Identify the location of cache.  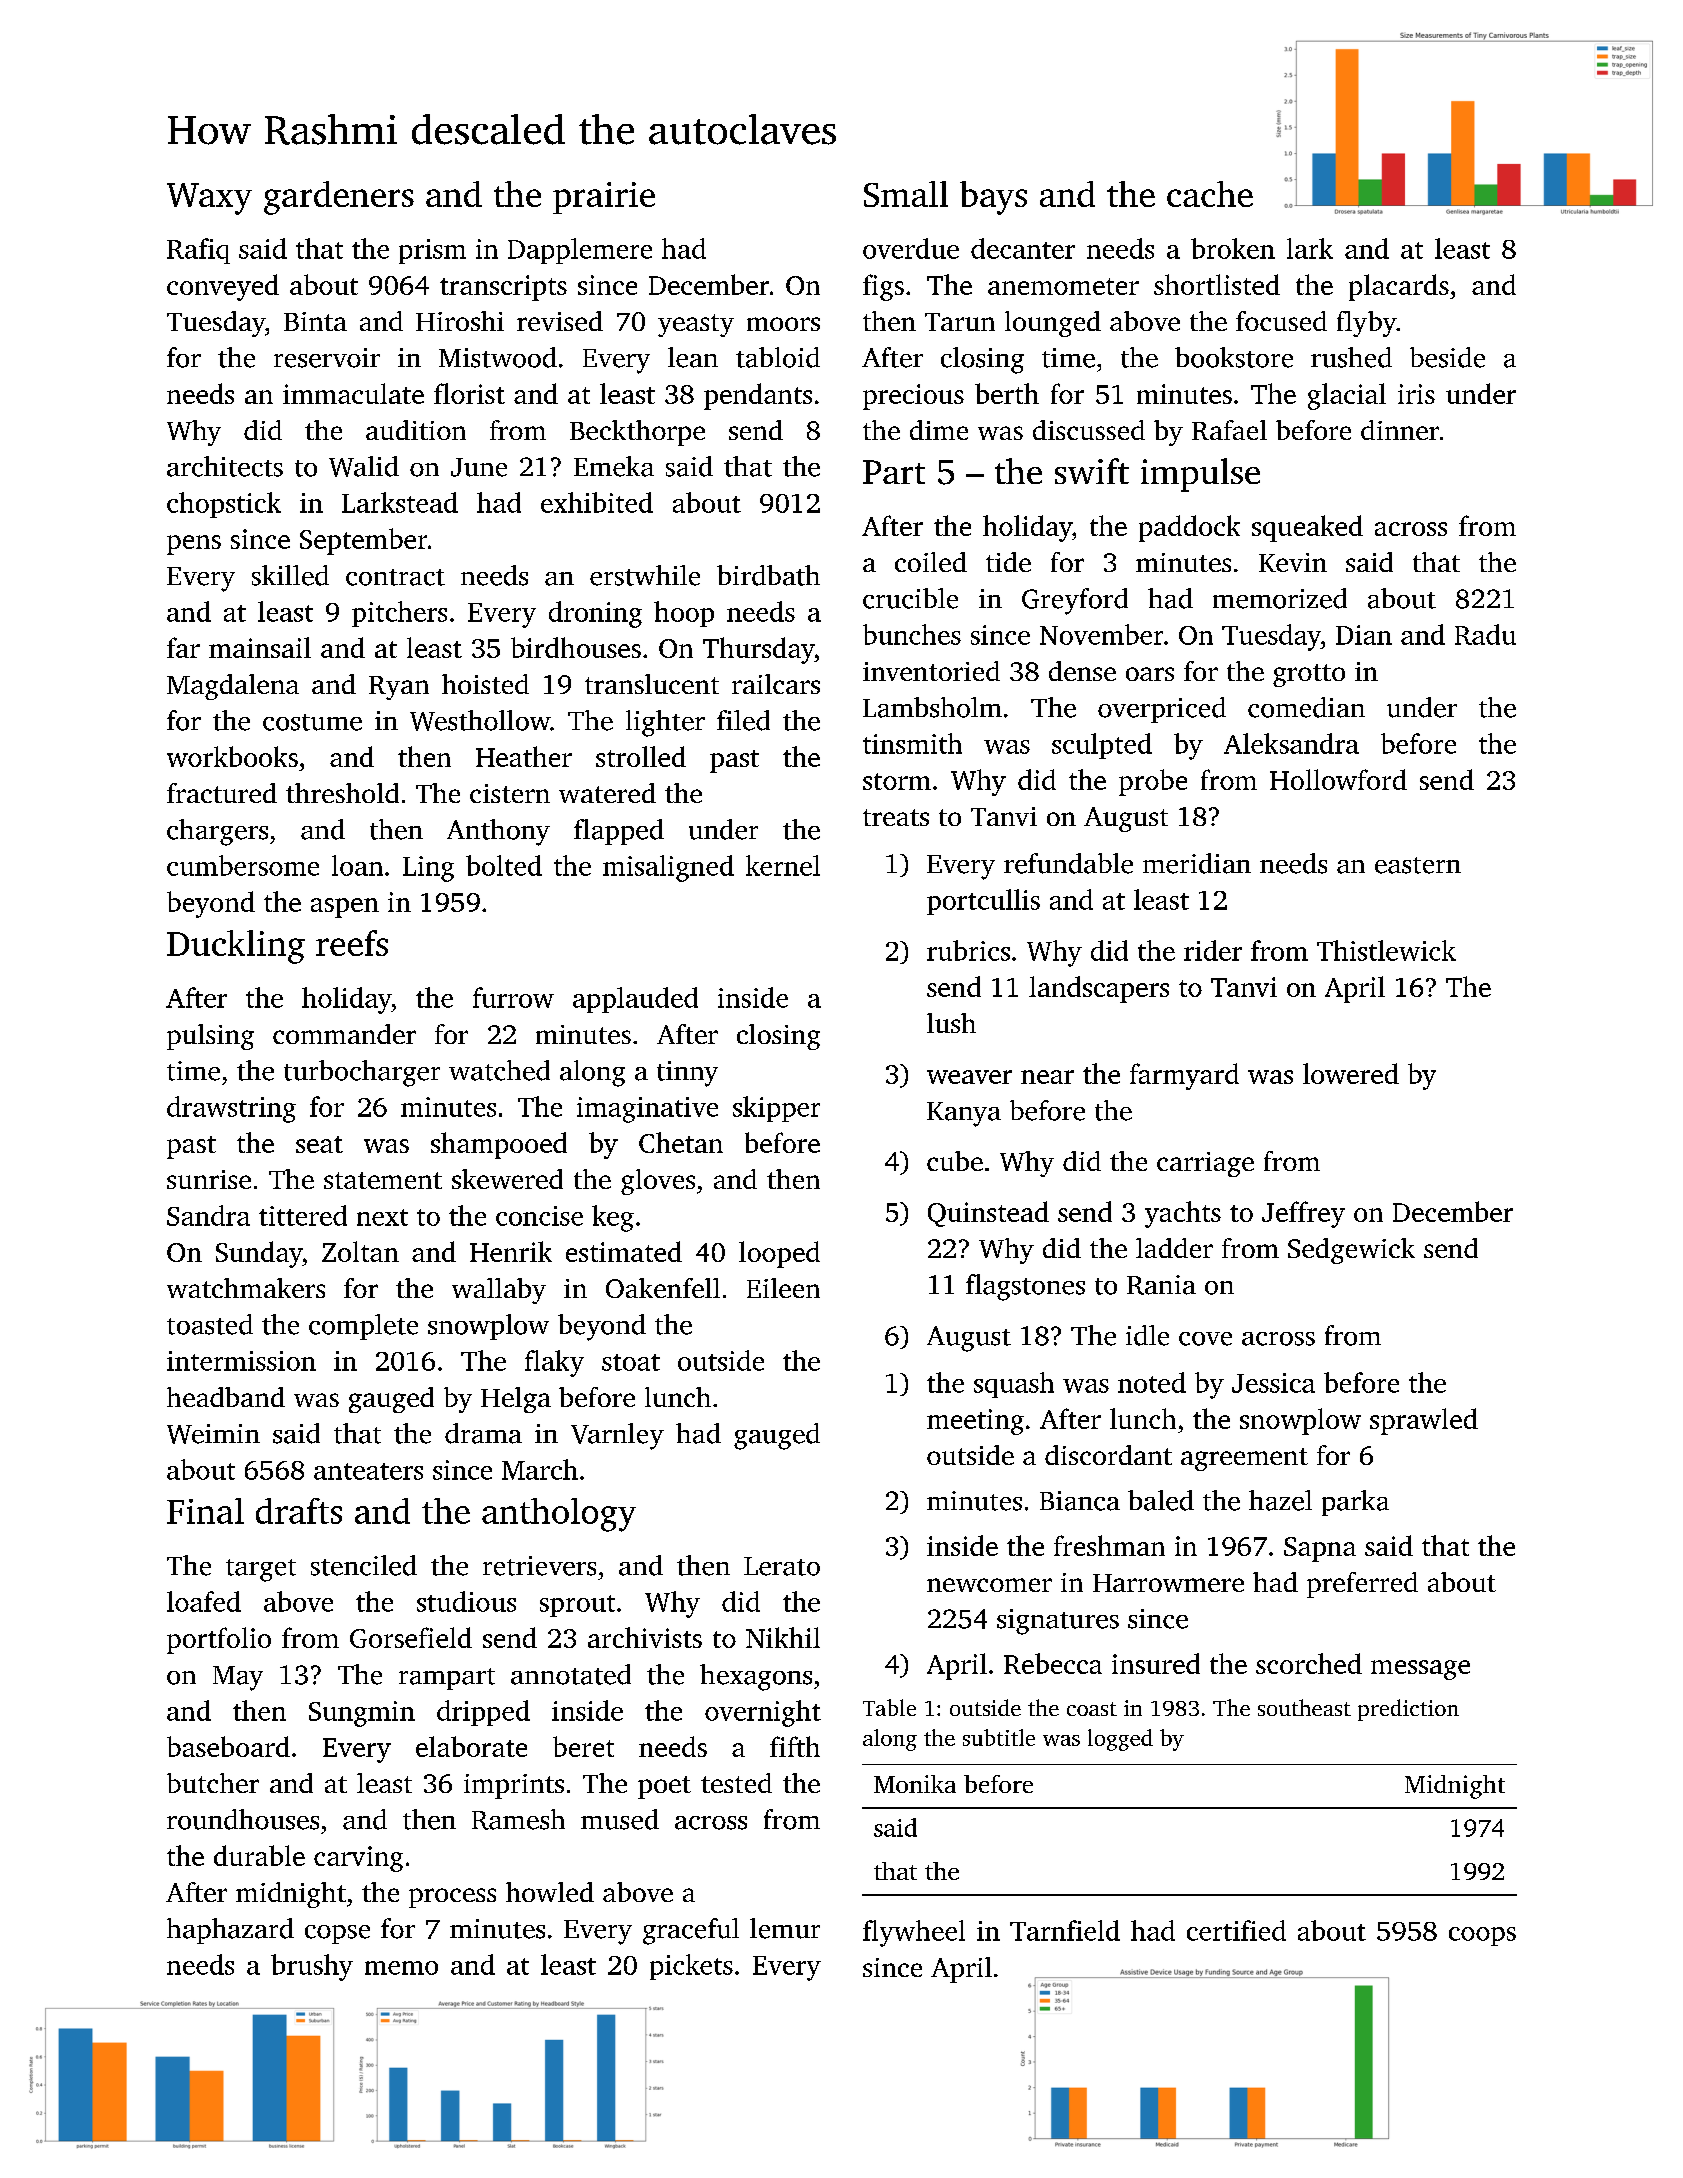
(1210, 194).
